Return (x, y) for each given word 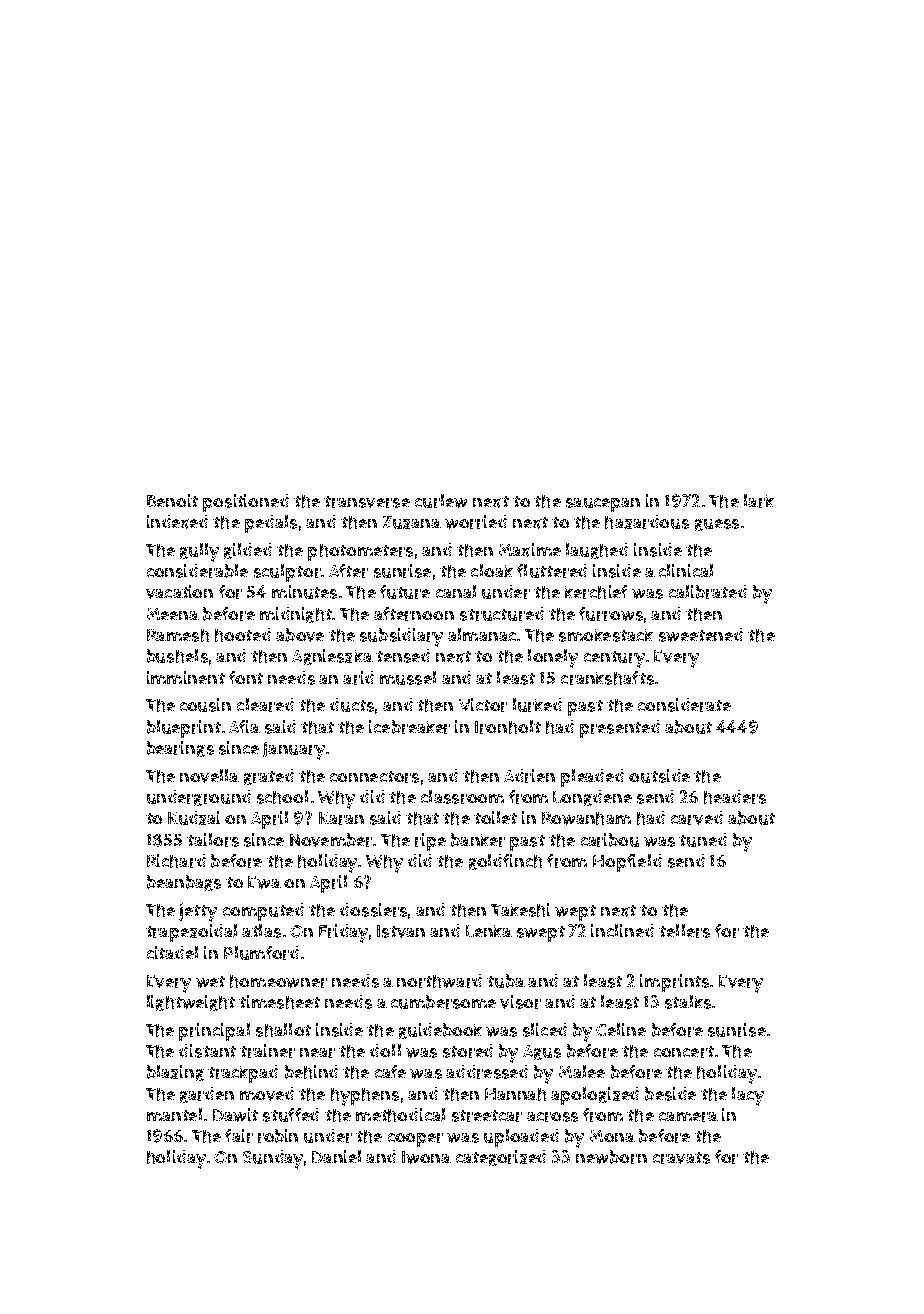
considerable (197, 571)
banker (478, 840)
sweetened (701, 635)
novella (209, 776)
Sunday (273, 1159)
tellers (684, 931)
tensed (403, 656)
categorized (501, 1158)
